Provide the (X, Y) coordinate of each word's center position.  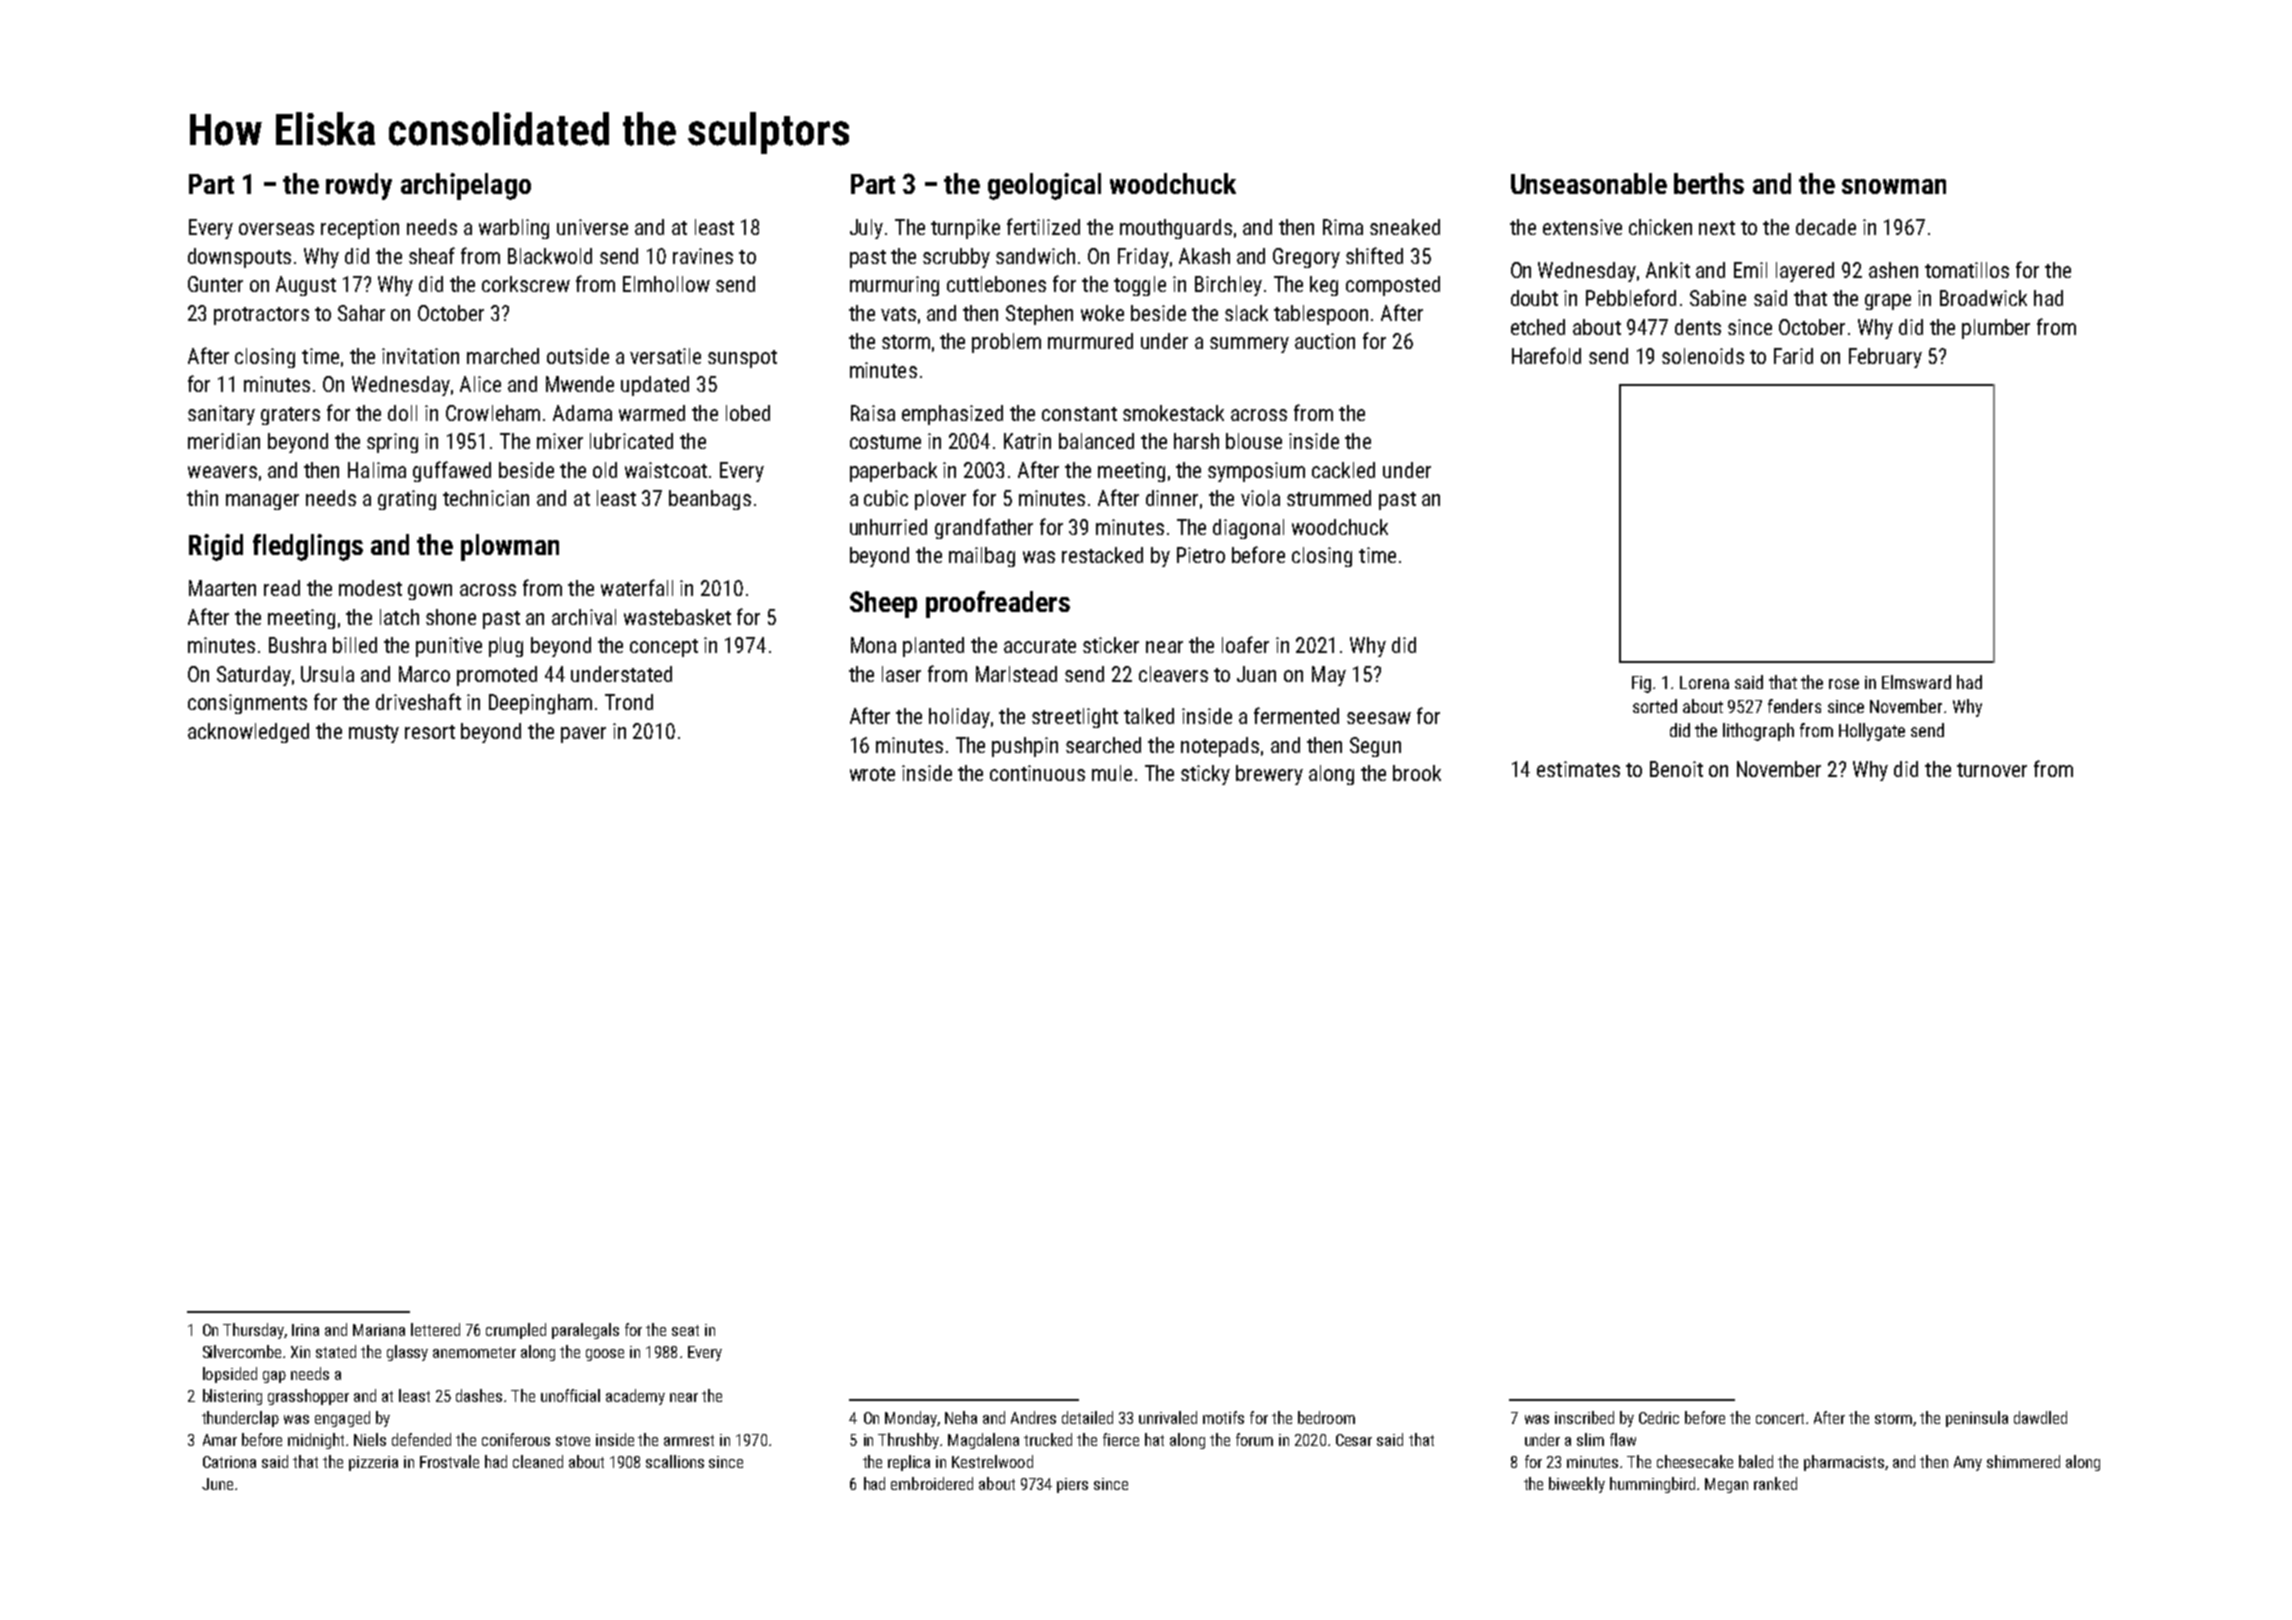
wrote (872, 774)
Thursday (254, 1331)
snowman (1894, 186)
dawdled (2040, 1417)
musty (374, 734)
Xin (300, 1352)
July (866, 229)
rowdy (359, 186)
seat (685, 1330)
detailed (1087, 1417)
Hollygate (1872, 732)
